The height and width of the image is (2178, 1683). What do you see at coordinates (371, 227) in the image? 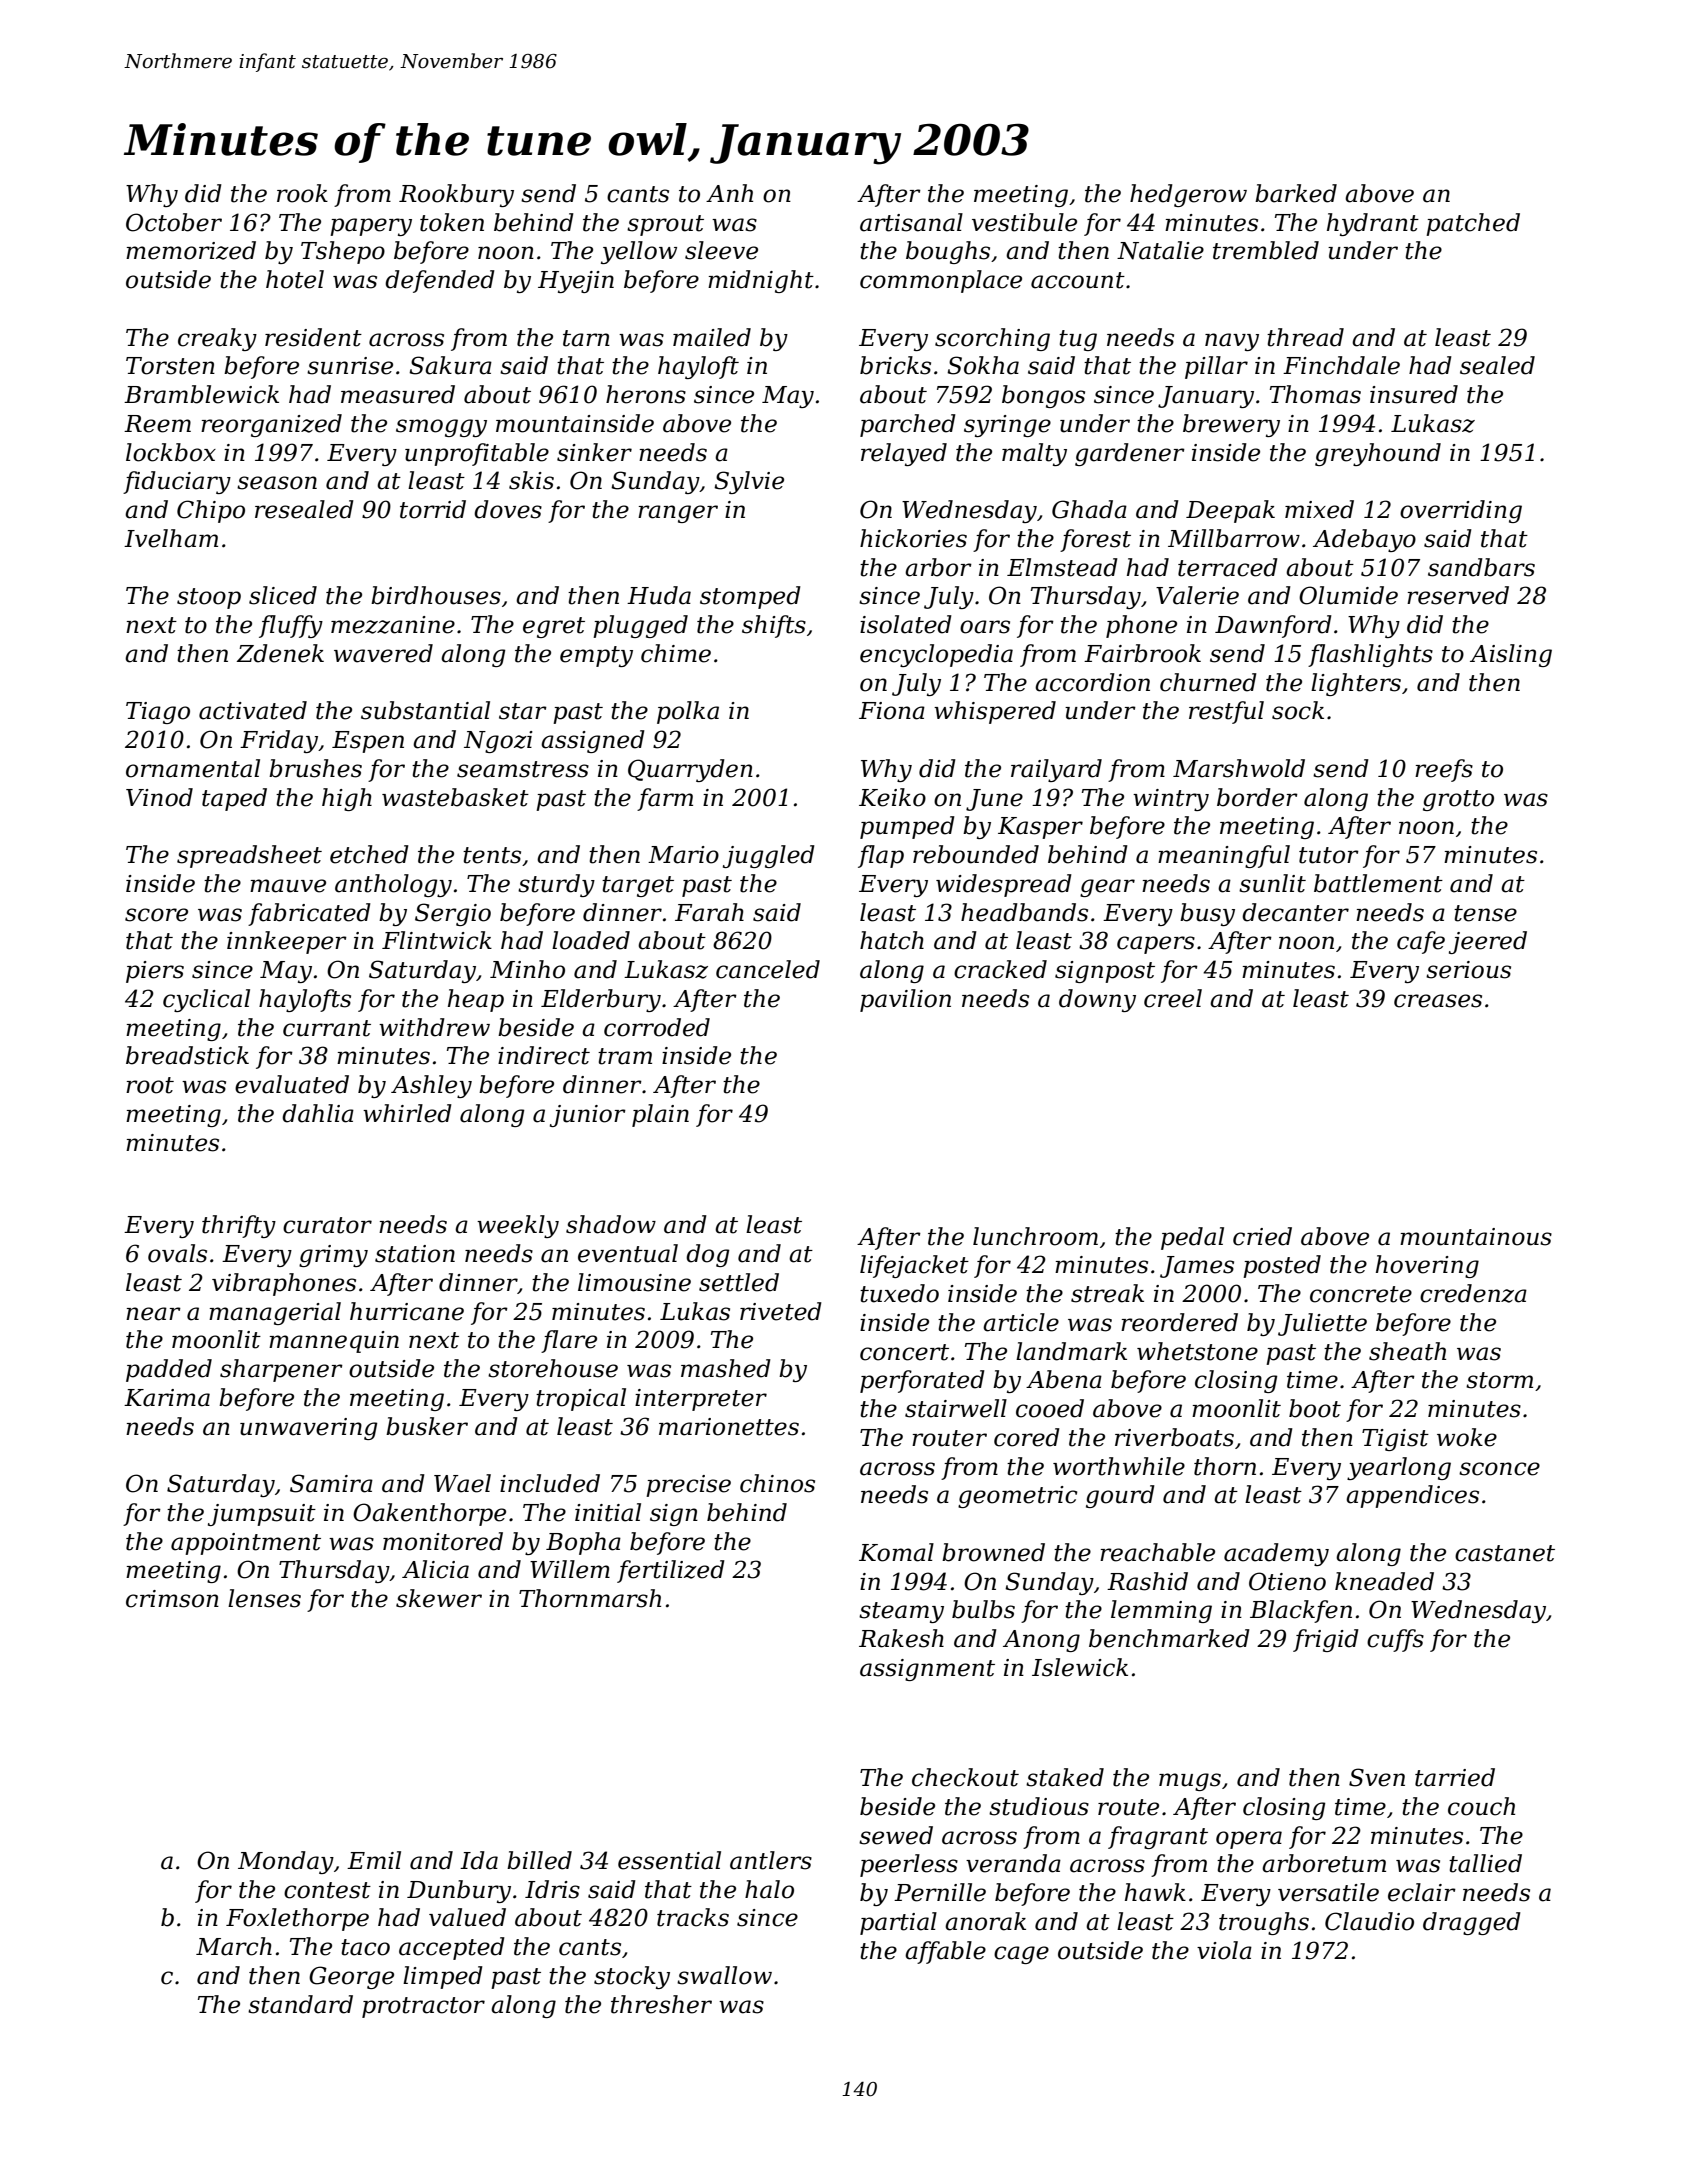
I see `papery` at bounding box center [371, 227].
